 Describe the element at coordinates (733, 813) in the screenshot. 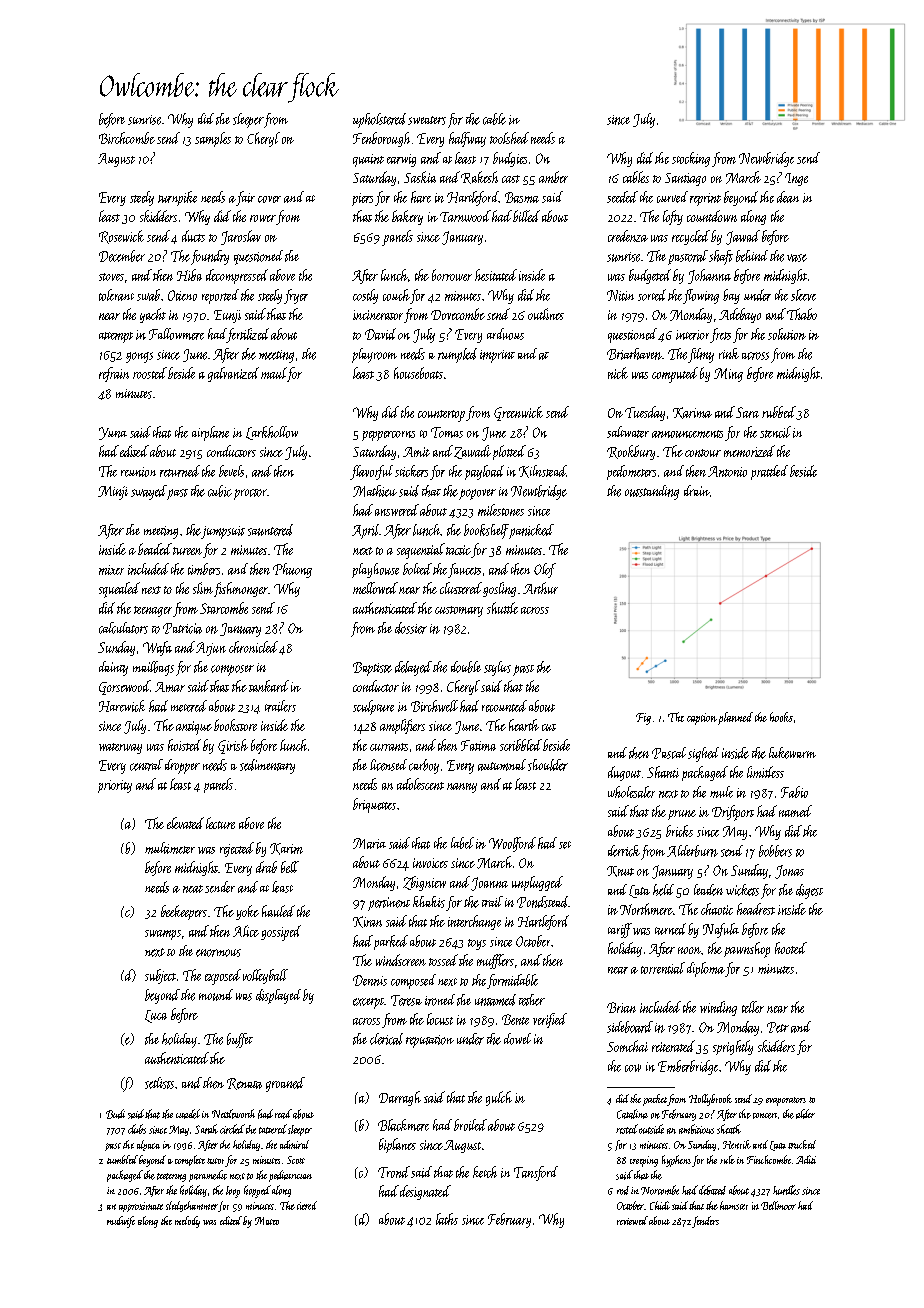

I see `Driftport` at that location.
